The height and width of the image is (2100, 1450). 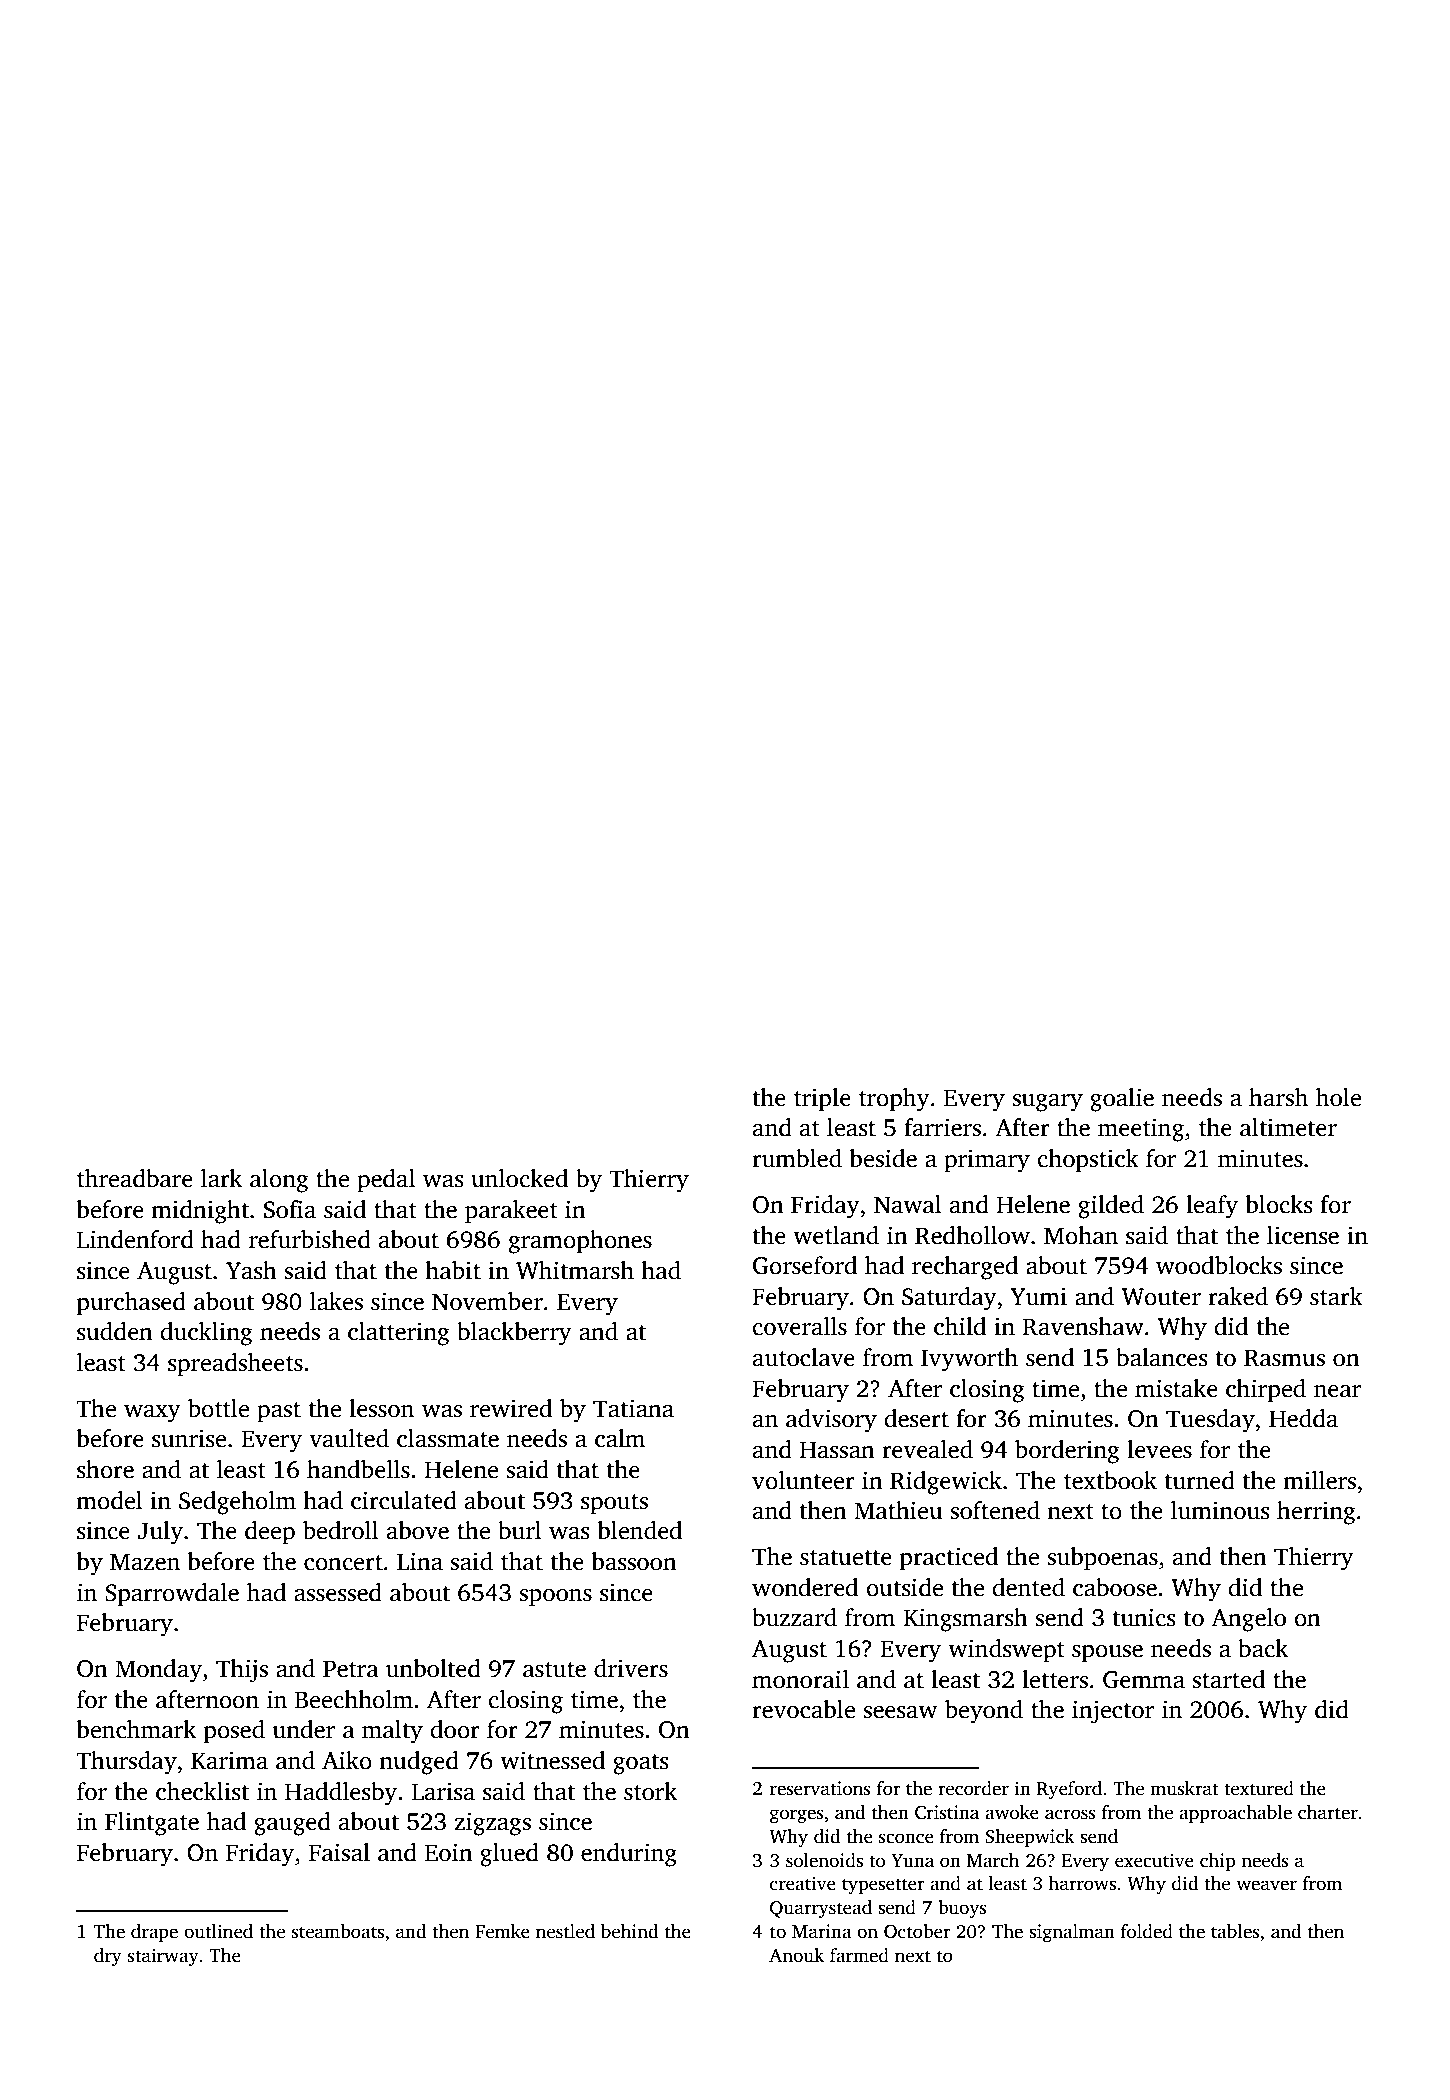 I want to click on lakes, so click(x=336, y=1301).
